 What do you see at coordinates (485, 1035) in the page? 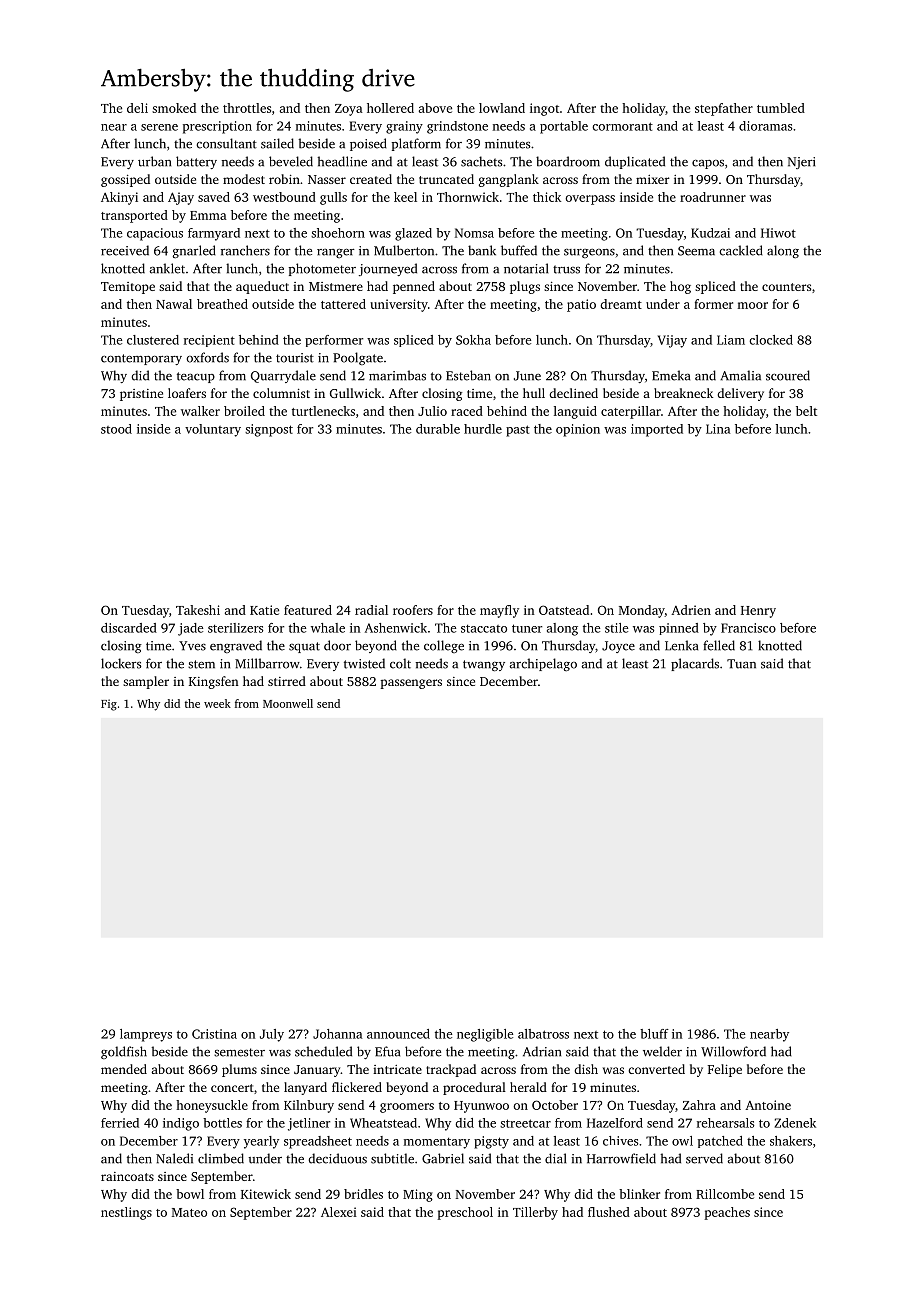
I see `negligible` at bounding box center [485, 1035].
